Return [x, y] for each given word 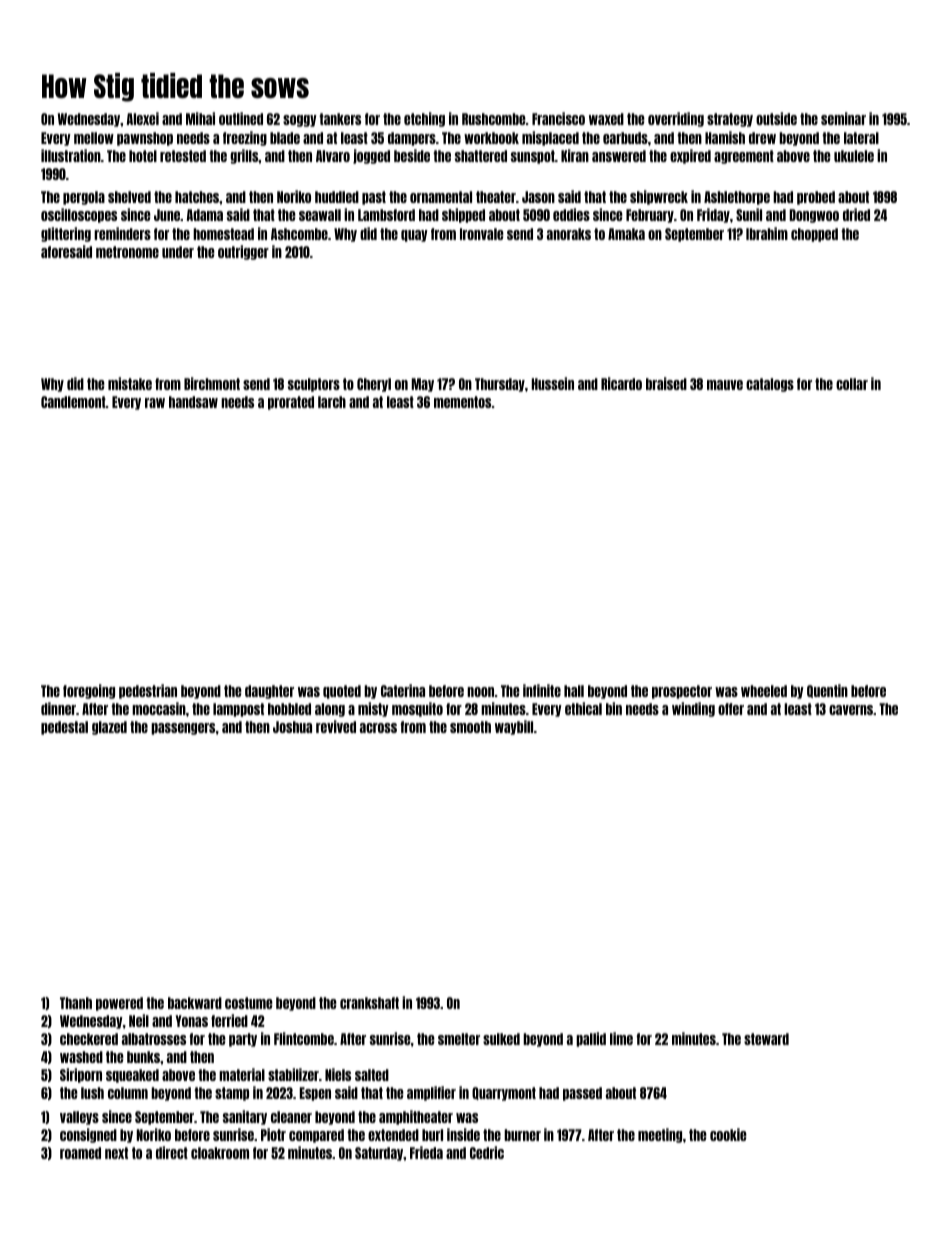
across [378, 728]
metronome [127, 252]
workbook [491, 138]
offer [731, 709]
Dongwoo [814, 216]
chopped [814, 235]
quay [414, 236]
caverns [851, 710]
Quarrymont [504, 1094]
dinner [58, 708]
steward [766, 1039]
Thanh [76, 1003]
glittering [66, 234]
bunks [143, 1057]
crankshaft [369, 1003]
